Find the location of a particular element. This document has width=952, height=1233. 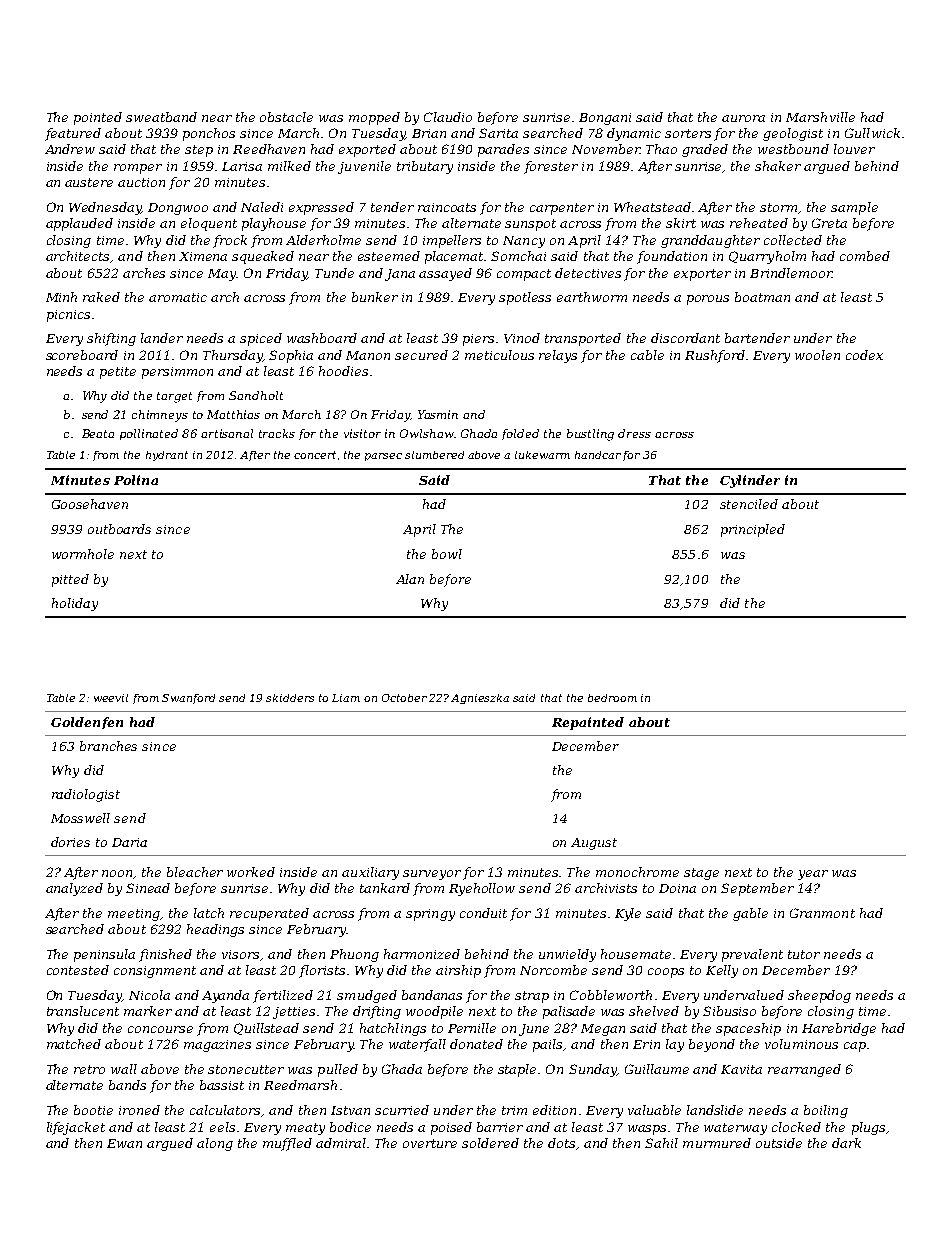

Manon is located at coordinates (368, 355).
